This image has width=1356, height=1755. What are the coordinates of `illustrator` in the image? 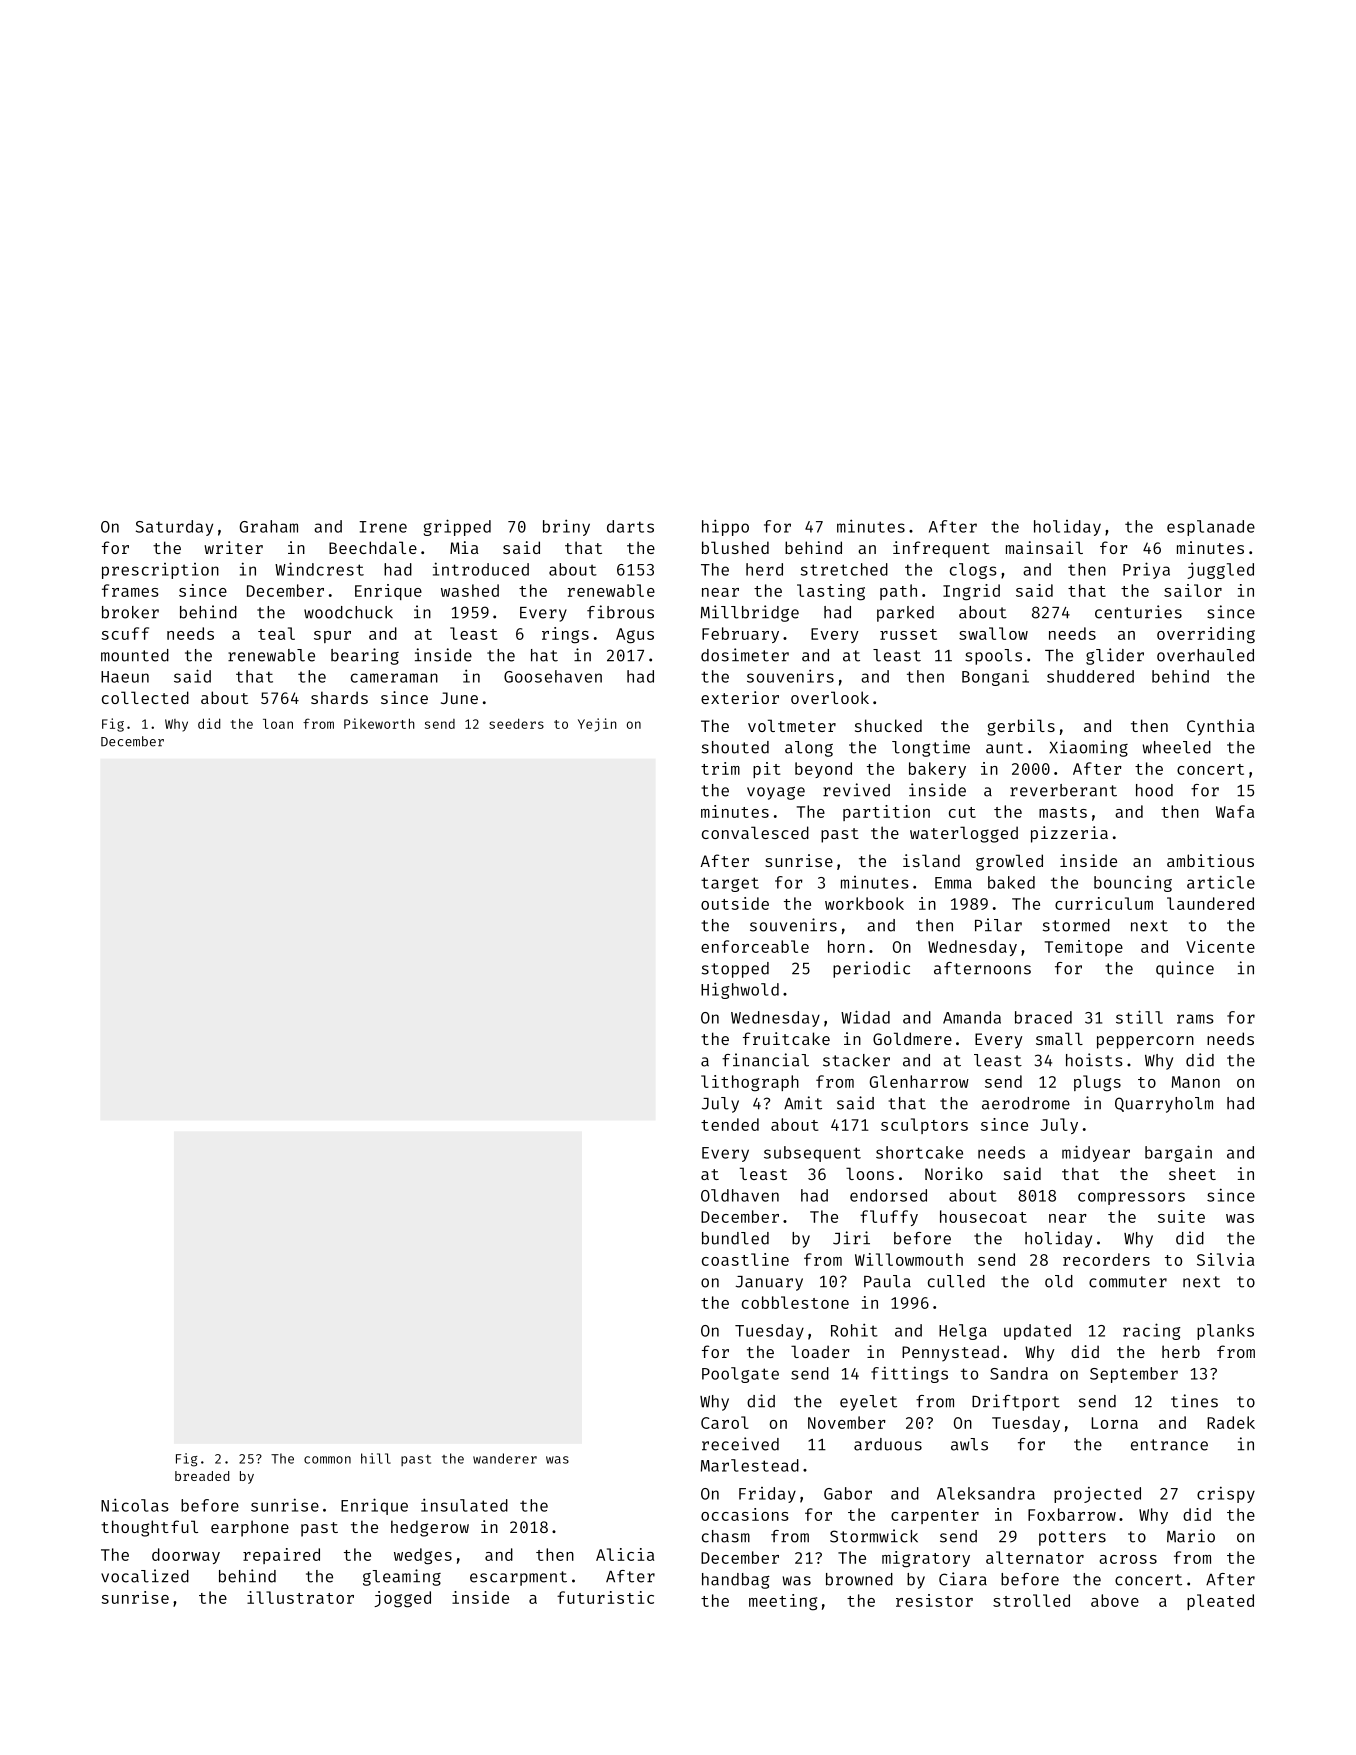 It's located at (300, 1597).
